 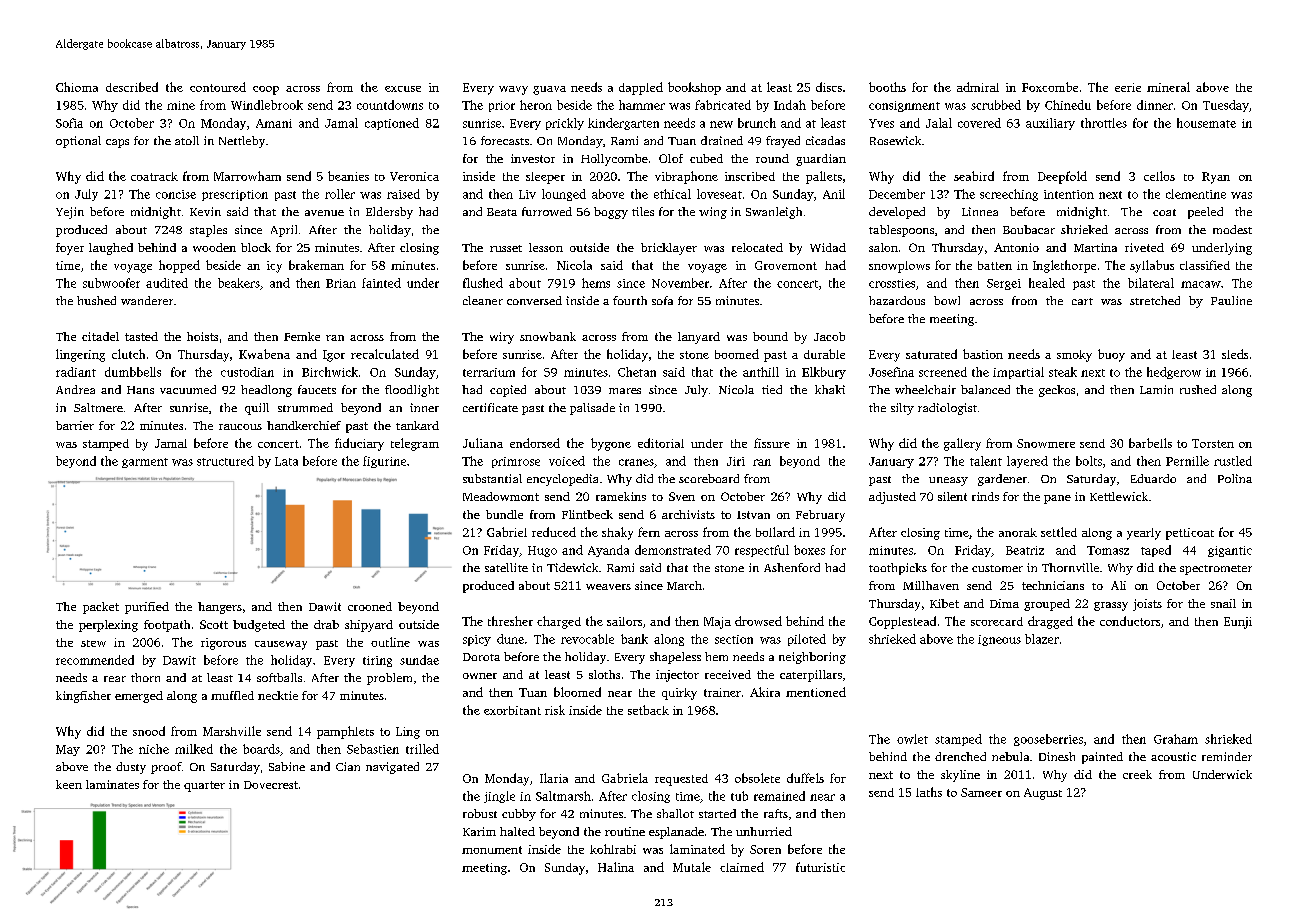 I want to click on crooned, so click(x=370, y=606).
